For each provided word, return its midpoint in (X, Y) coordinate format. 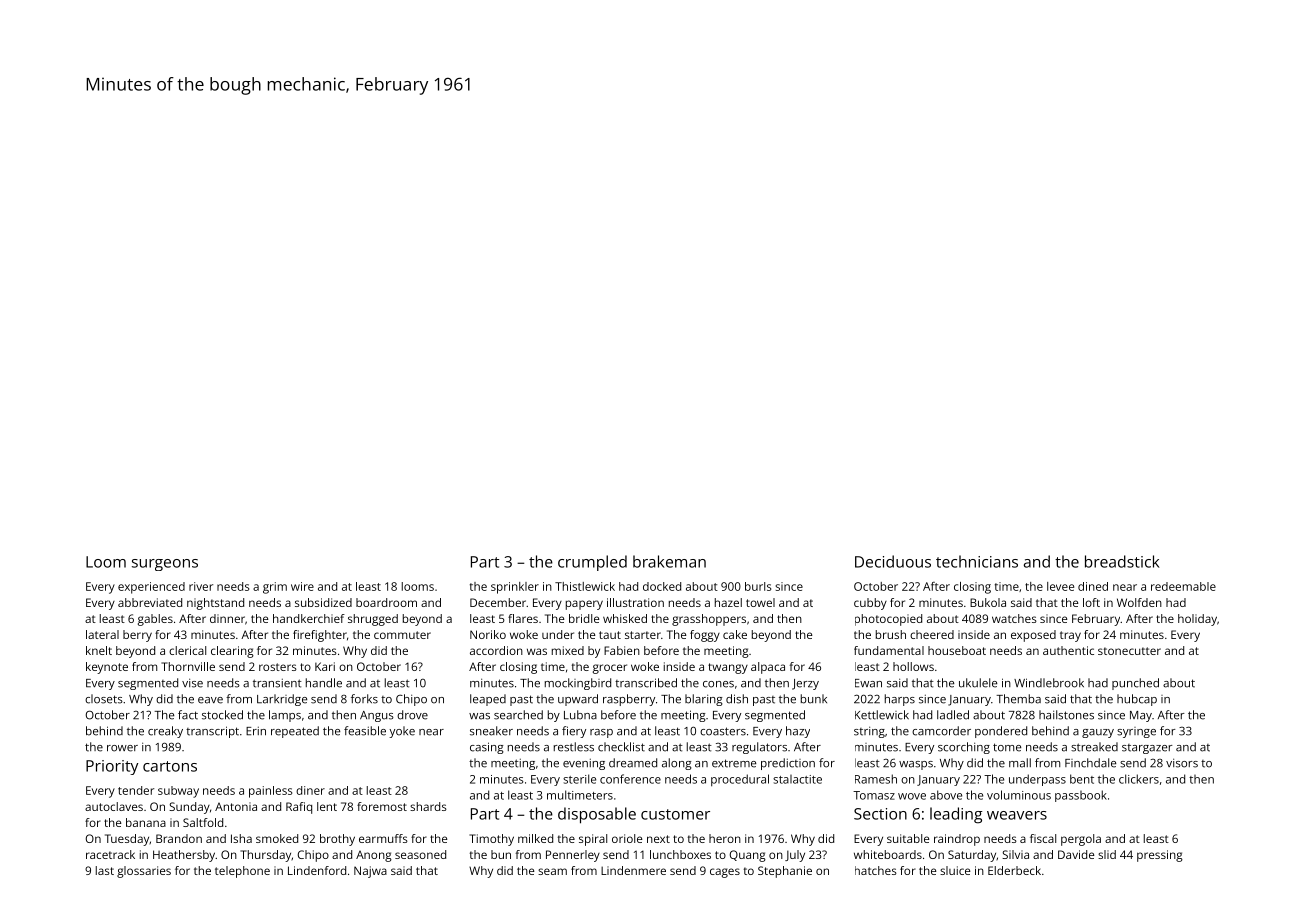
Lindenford (317, 870)
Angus (377, 716)
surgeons (165, 565)
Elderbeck (1014, 870)
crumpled (592, 563)
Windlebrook (1049, 683)
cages (725, 873)
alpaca (768, 668)
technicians (977, 561)
